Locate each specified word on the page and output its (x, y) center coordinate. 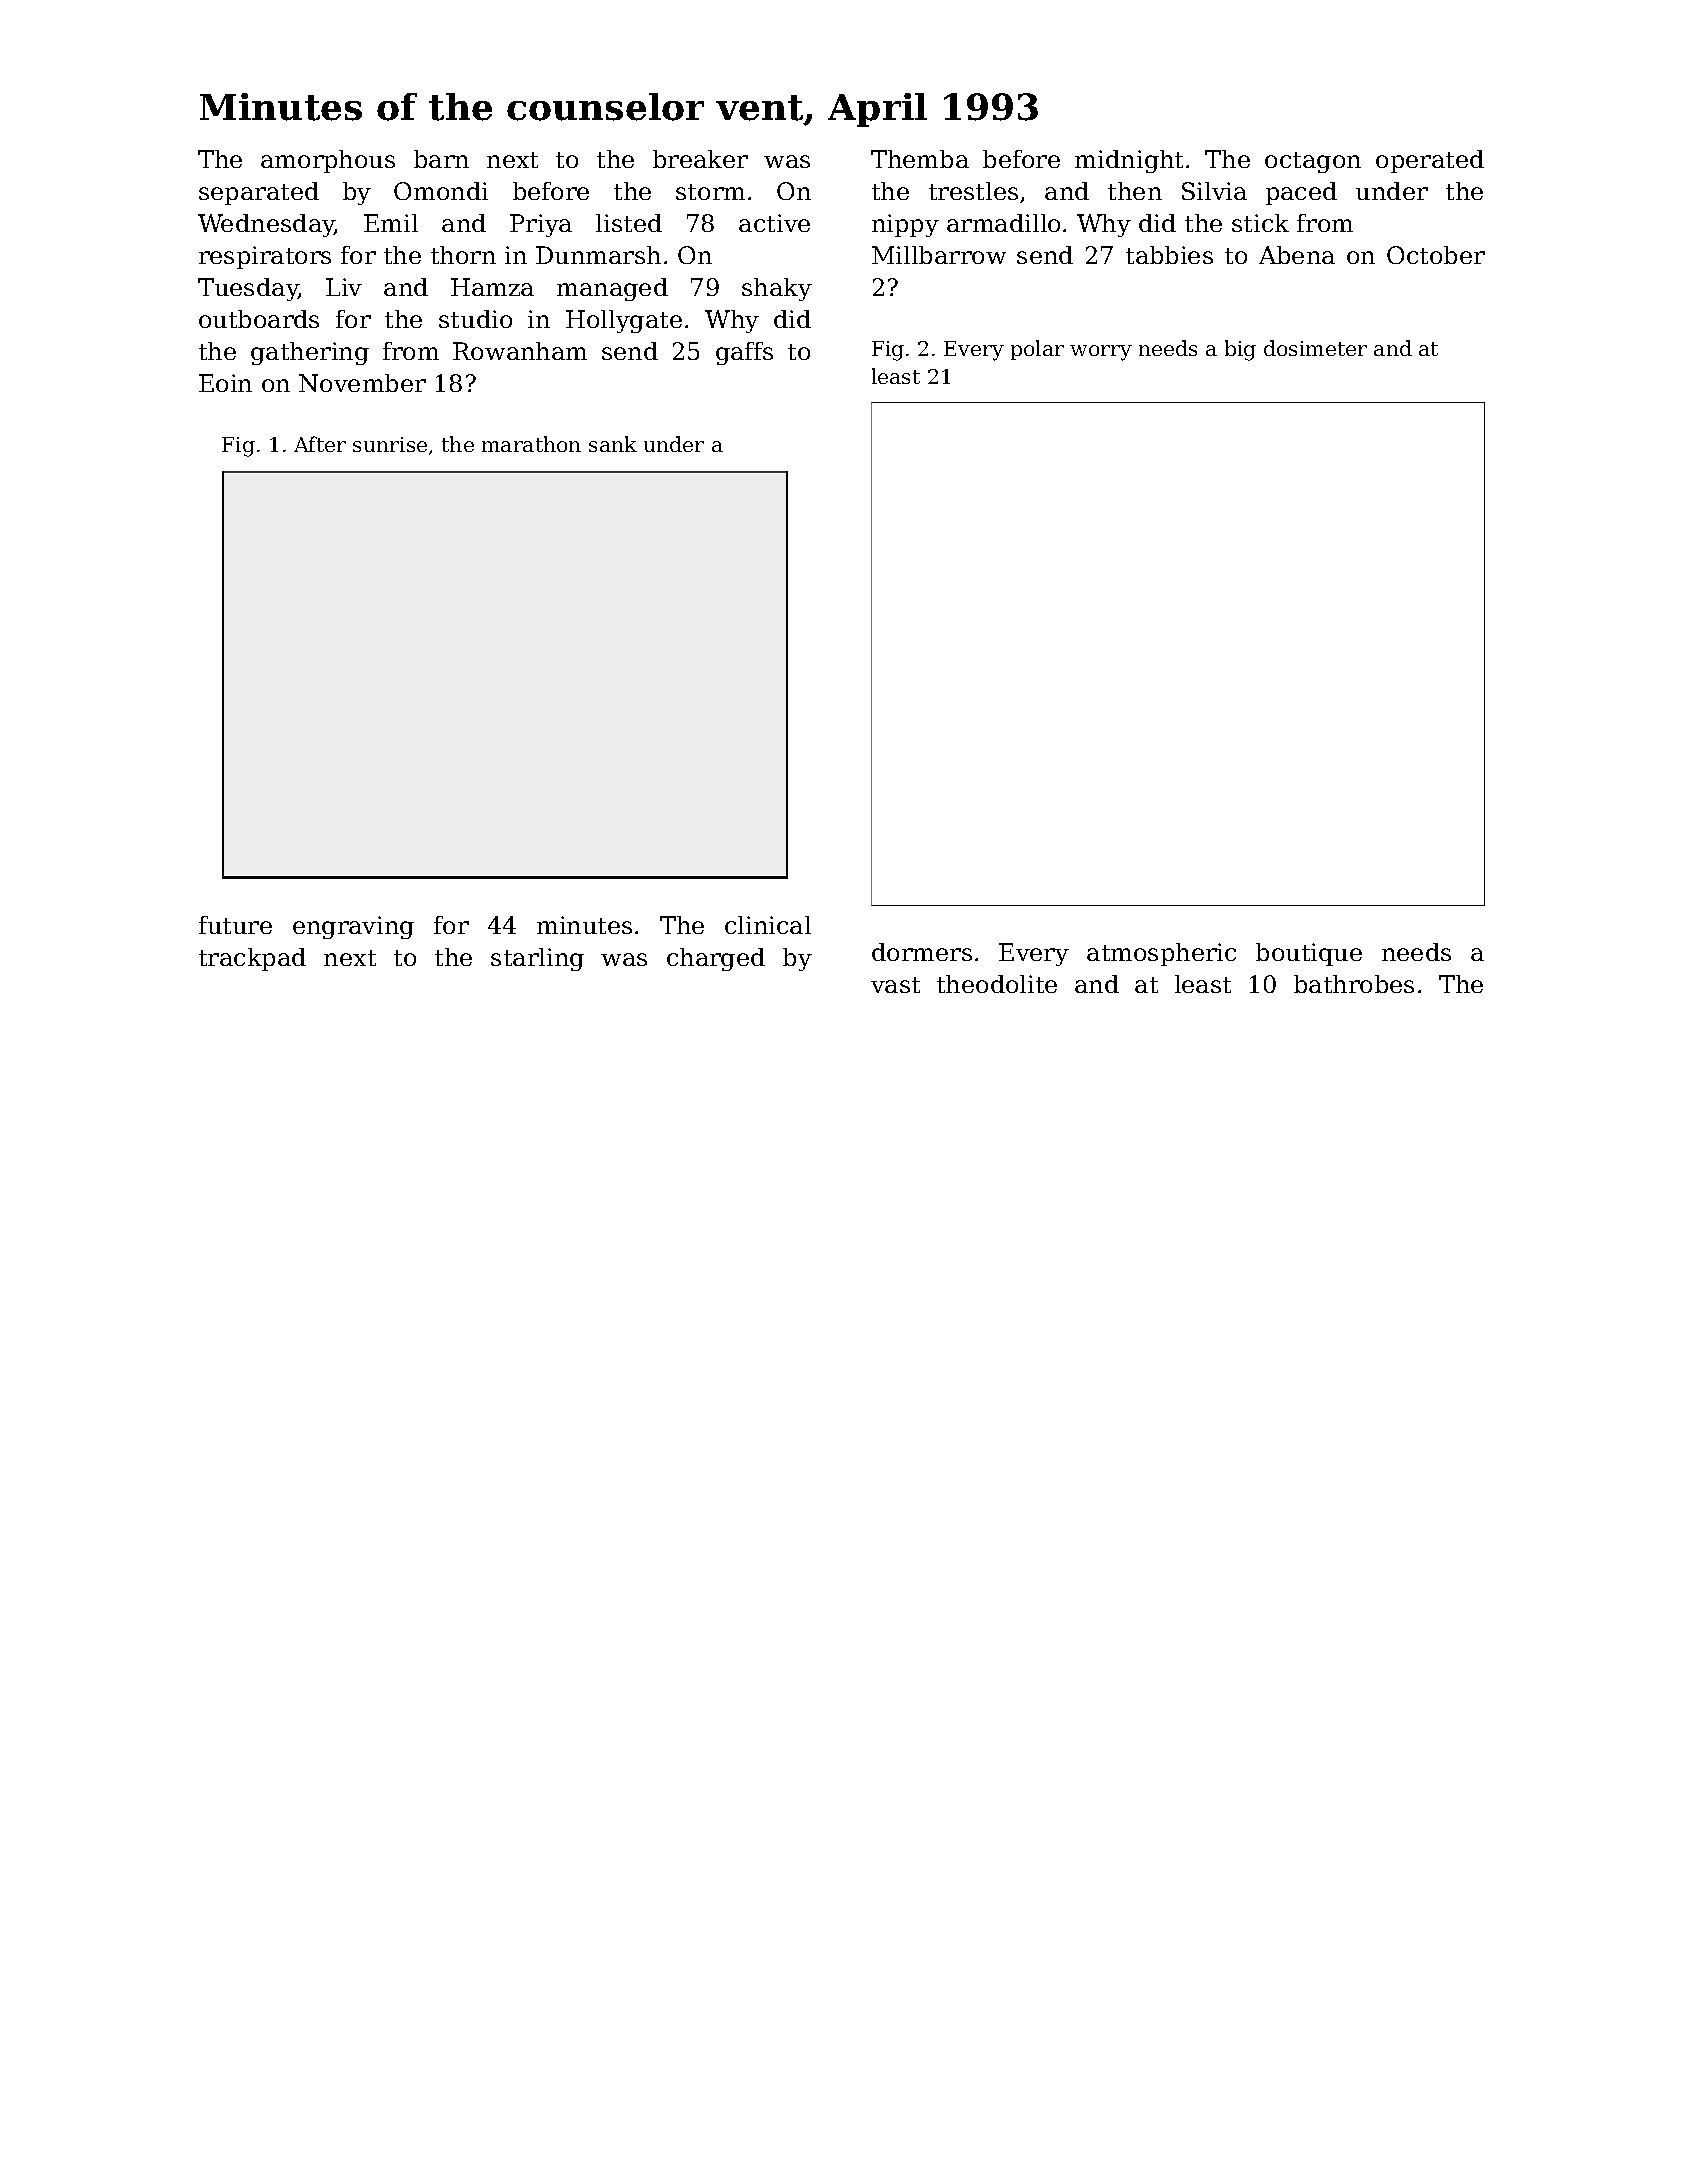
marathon (531, 444)
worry (1101, 353)
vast (895, 985)
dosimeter (1315, 348)
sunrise (390, 444)
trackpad (252, 959)
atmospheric (1161, 954)
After (320, 444)
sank (613, 444)
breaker (700, 159)
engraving (353, 927)
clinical (768, 925)
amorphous (328, 161)
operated (1430, 161)
